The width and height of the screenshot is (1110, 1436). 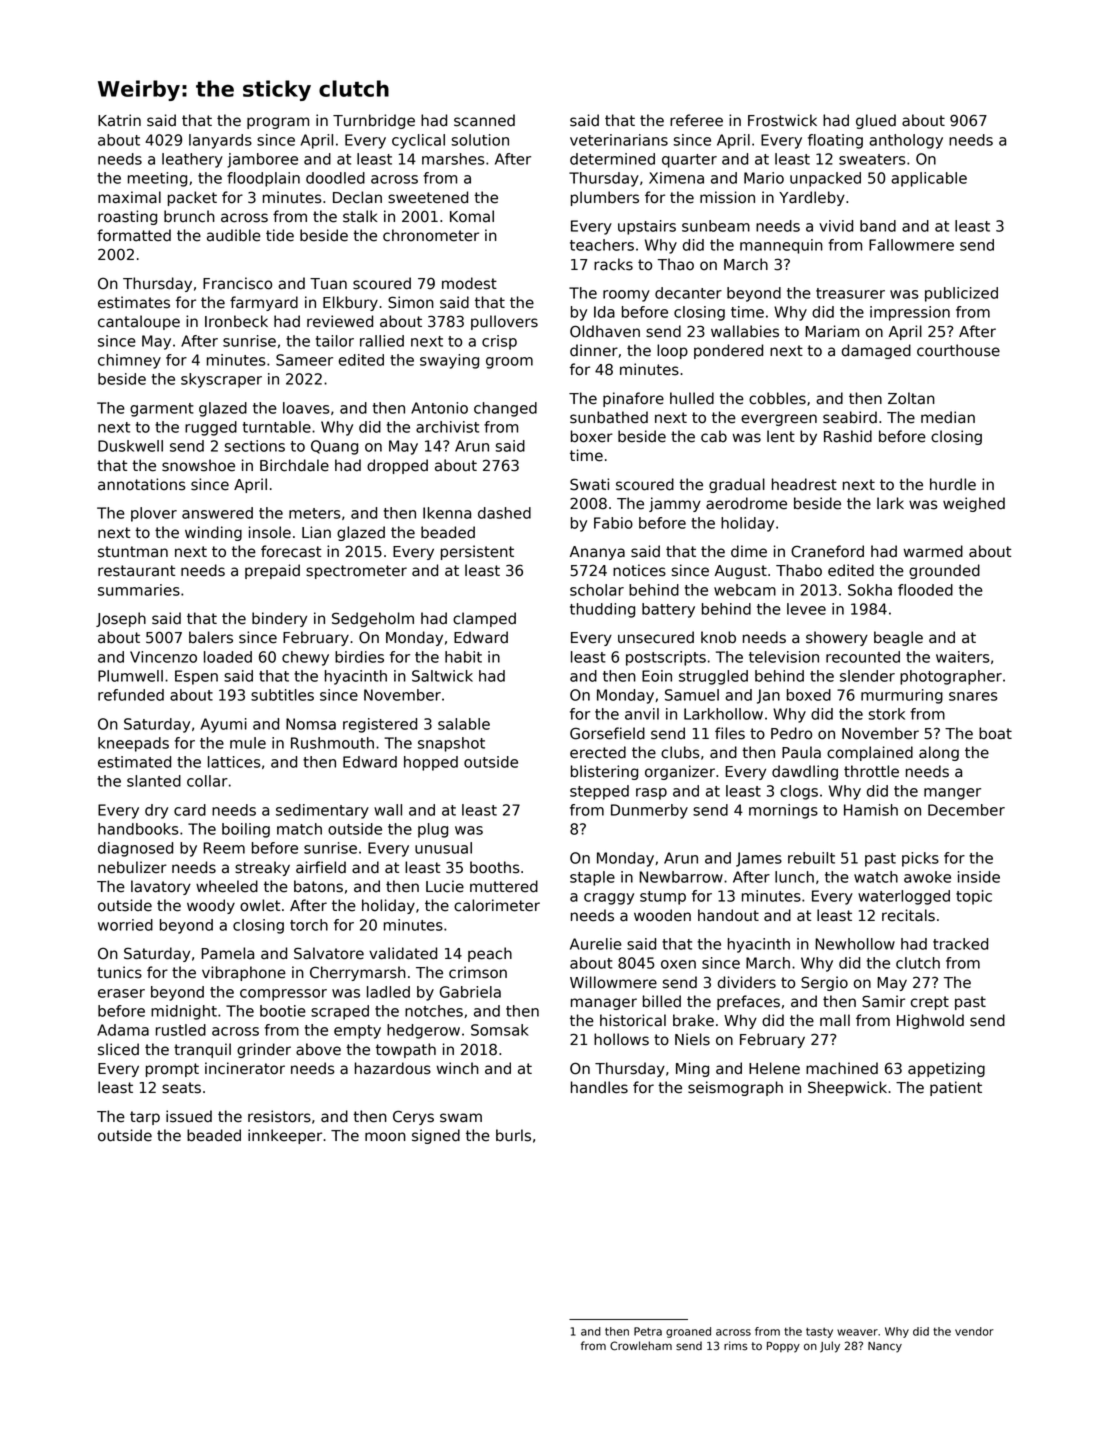 I want to click on vivid, so click(x=836, y=226).
